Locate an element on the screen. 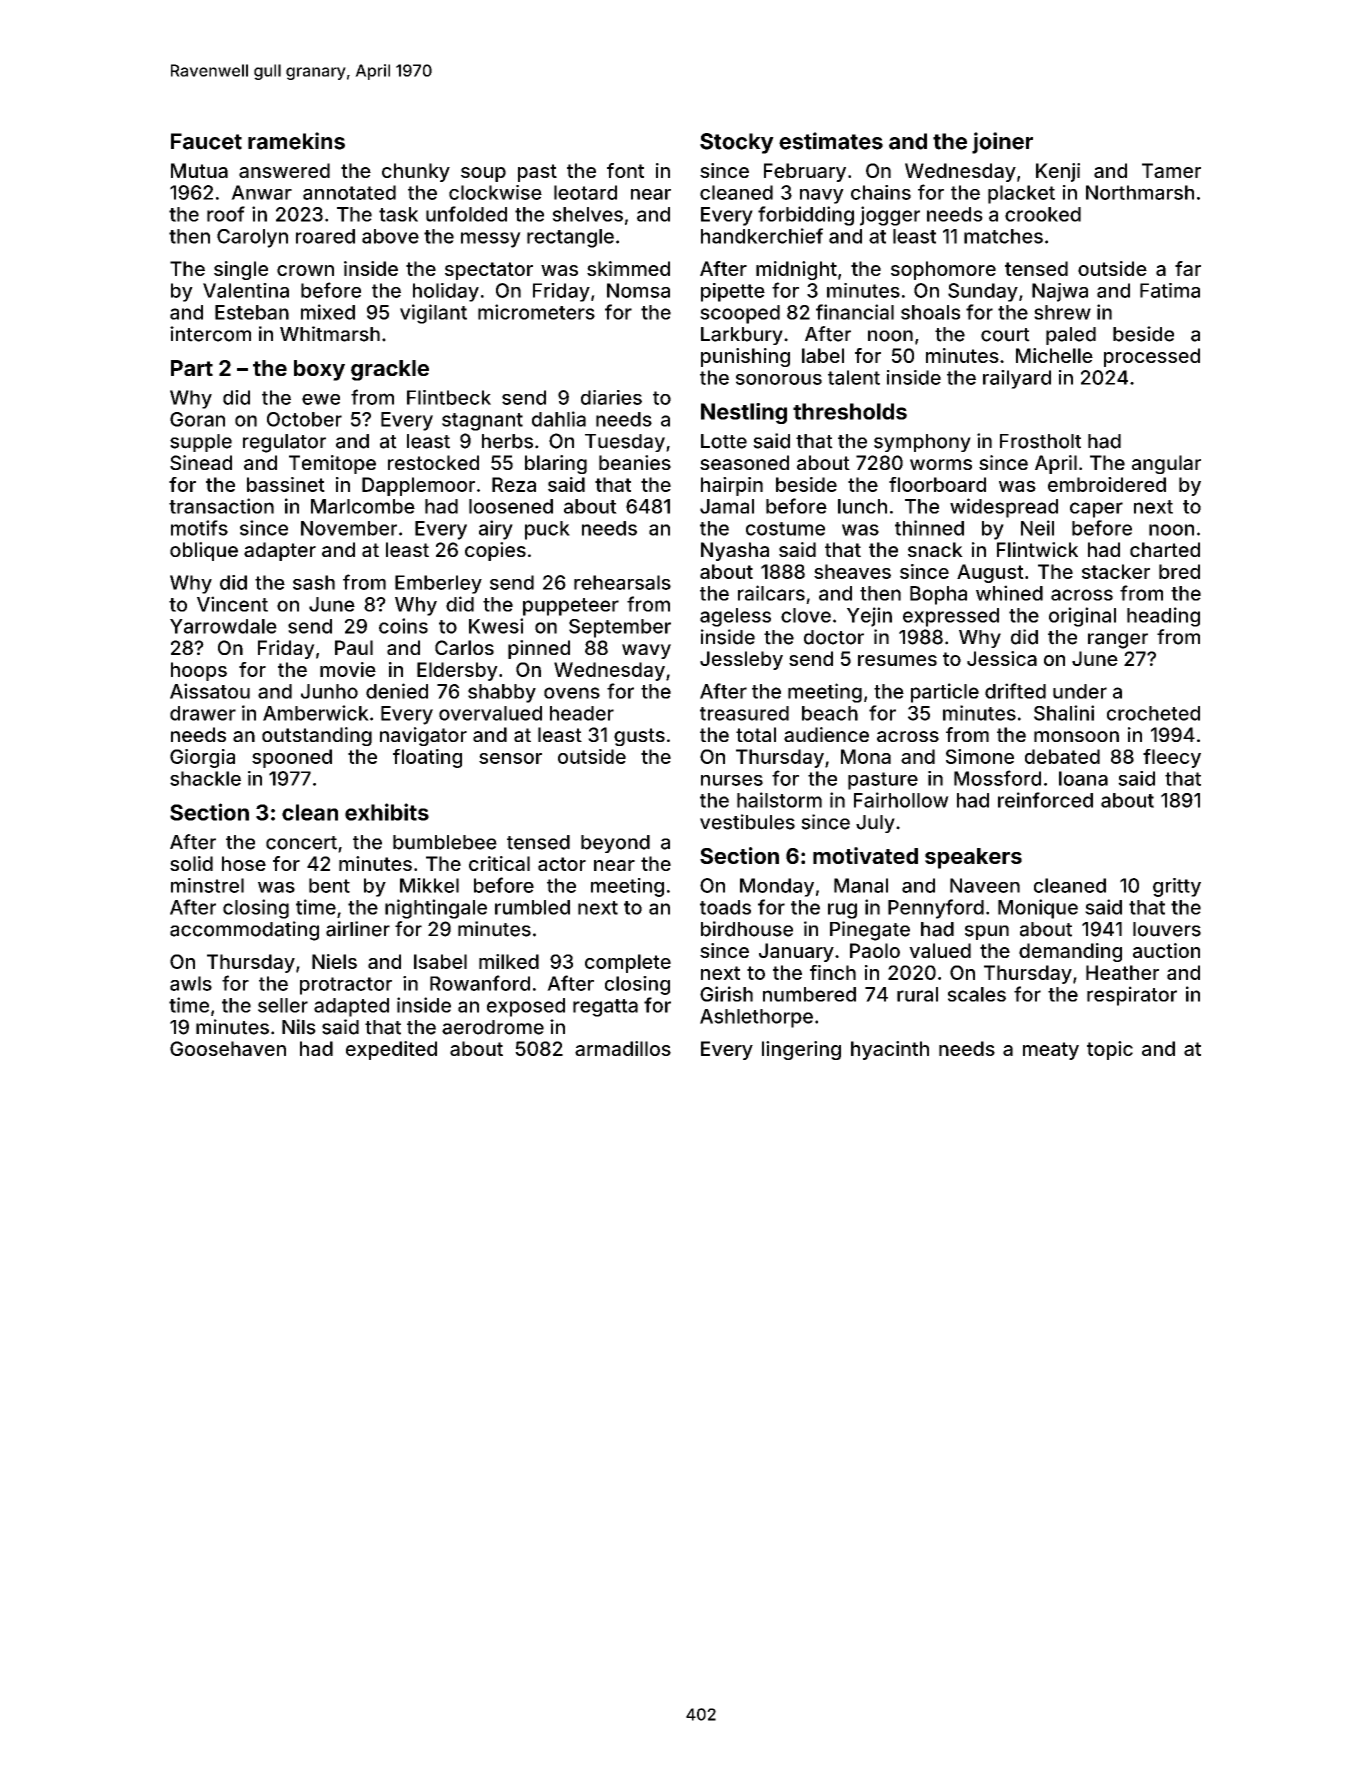 This screenshot has height=1775, width=1371. Yejin is located at coordinates (869, 617).
